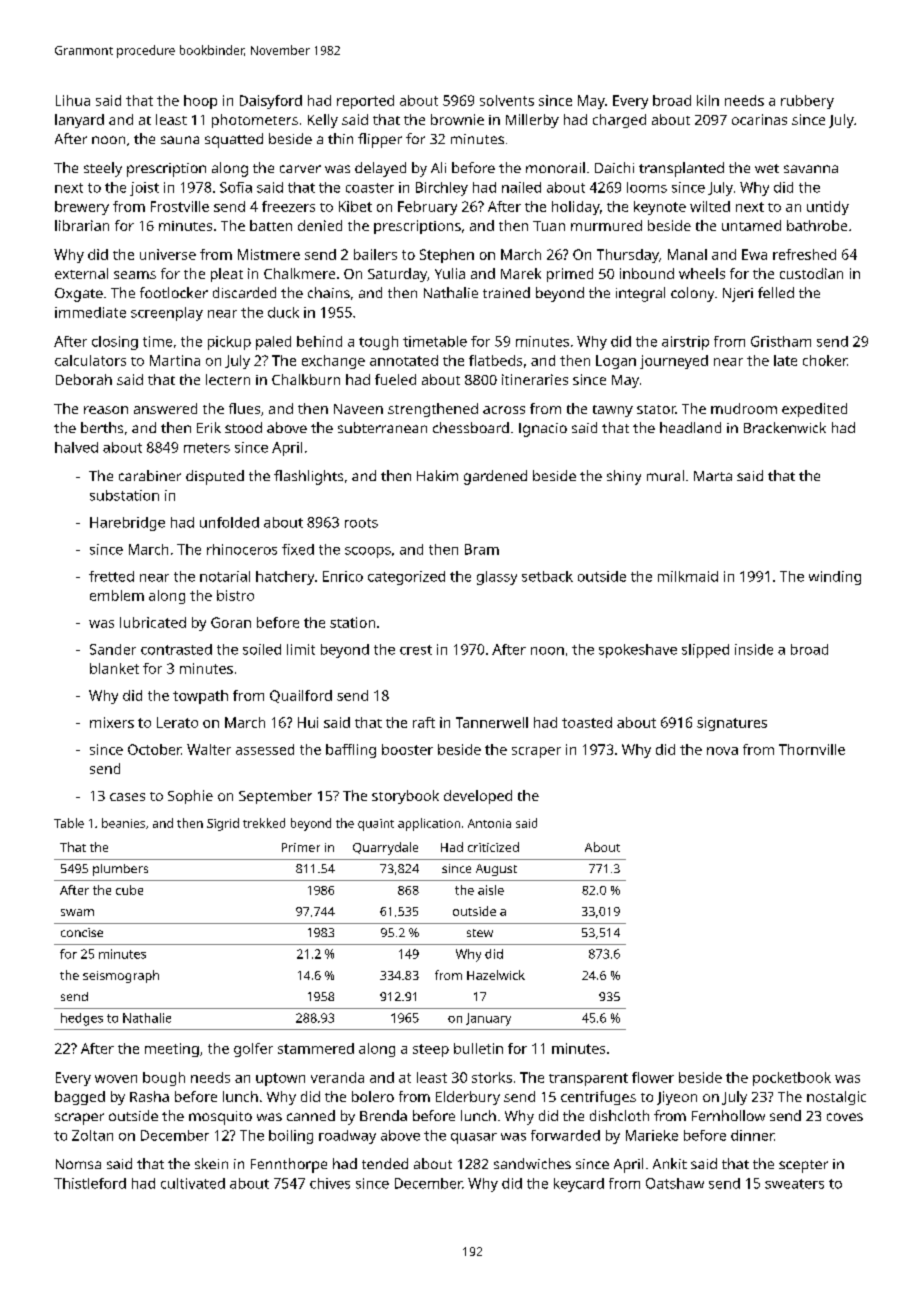 The image size is (924, 1308). I want to click on seismograph, so click(121, 976).
